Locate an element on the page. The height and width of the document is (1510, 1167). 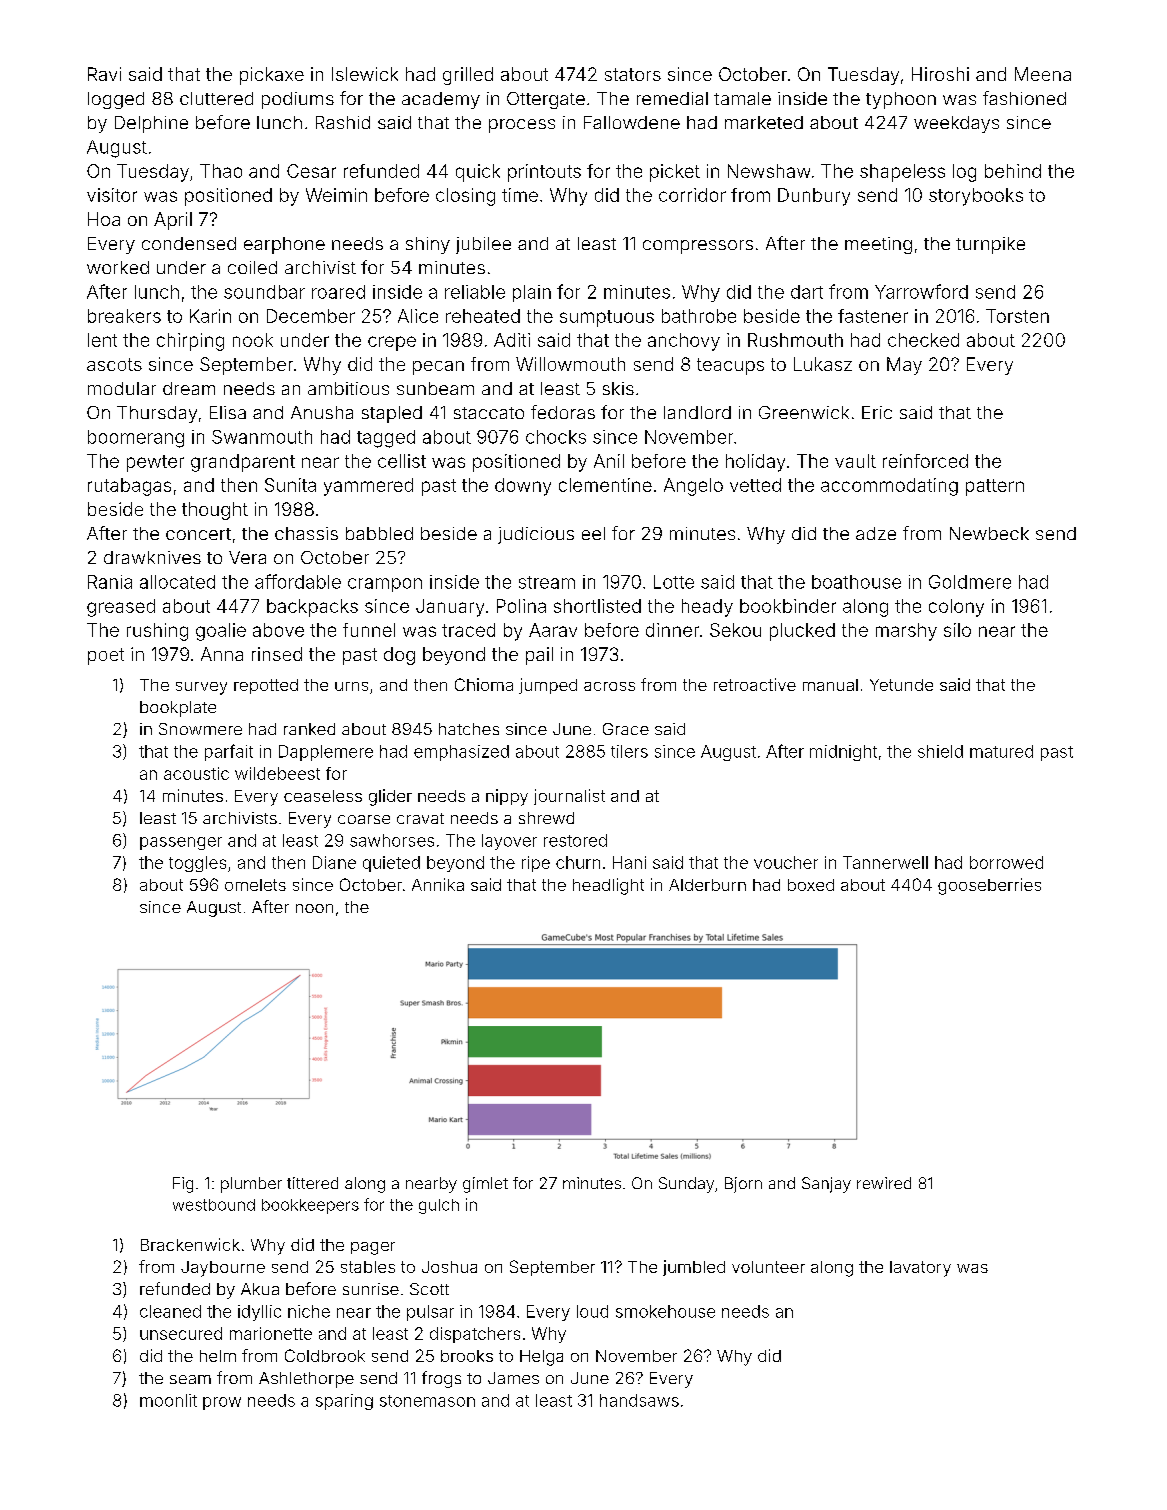
handsaws is located at coordinates (639, 1400).
